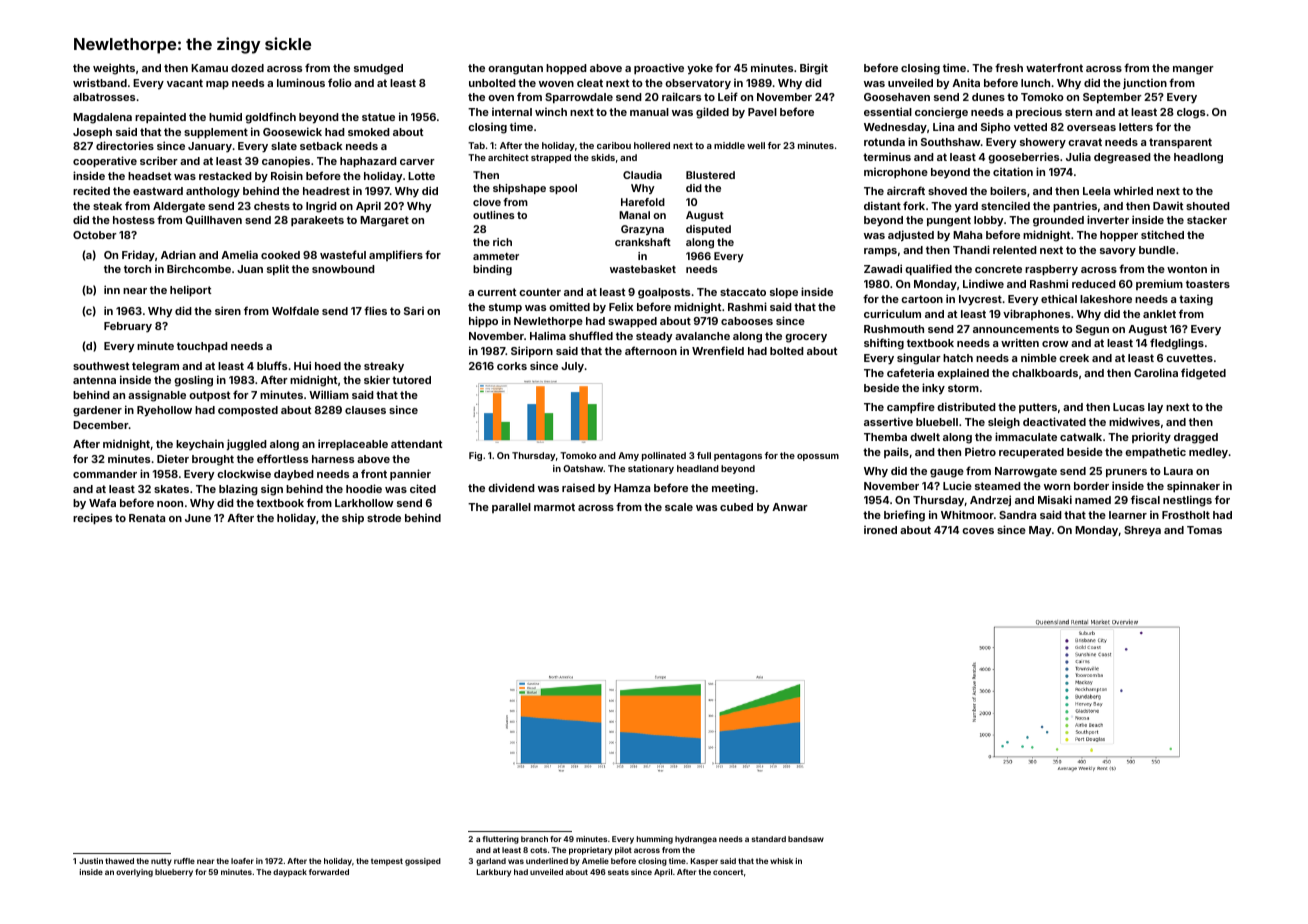 The width and height of the screenshot is (1308, 924). Describe the element at coordinates (1009, 67) in the screenshot. I see `fresh` at that location.
